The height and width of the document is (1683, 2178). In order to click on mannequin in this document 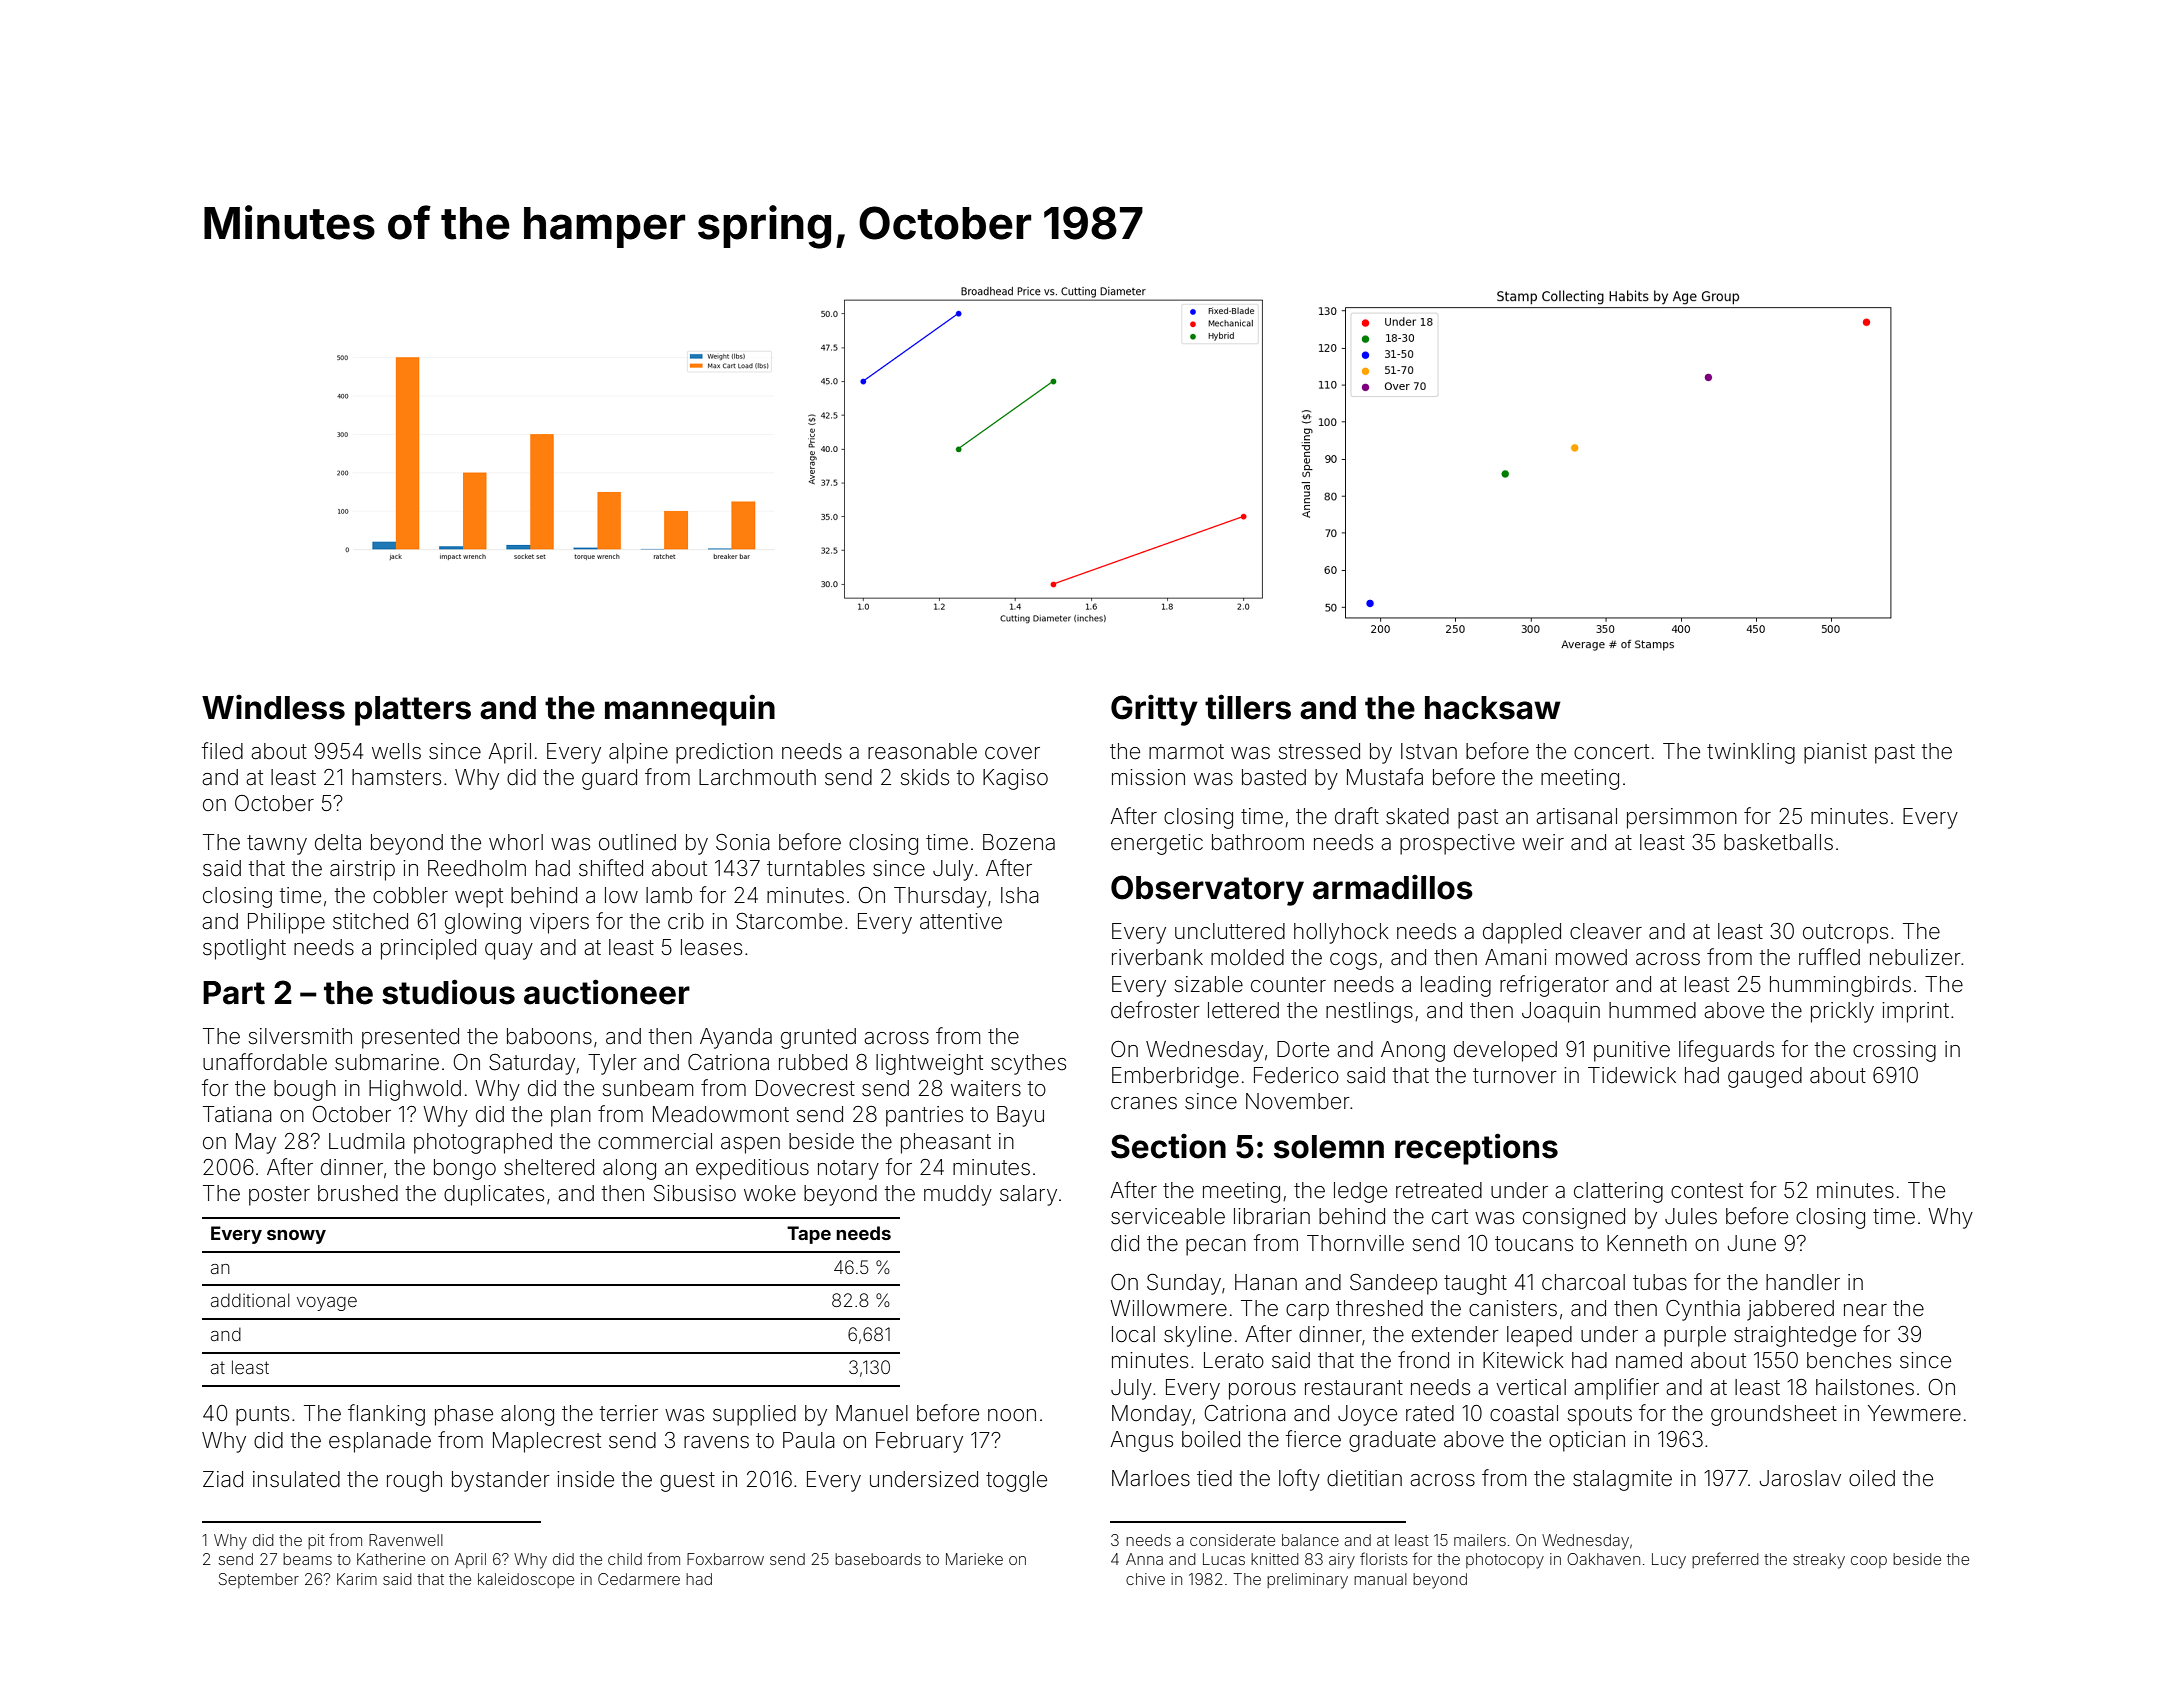, I will do `click(690, 710)`.
